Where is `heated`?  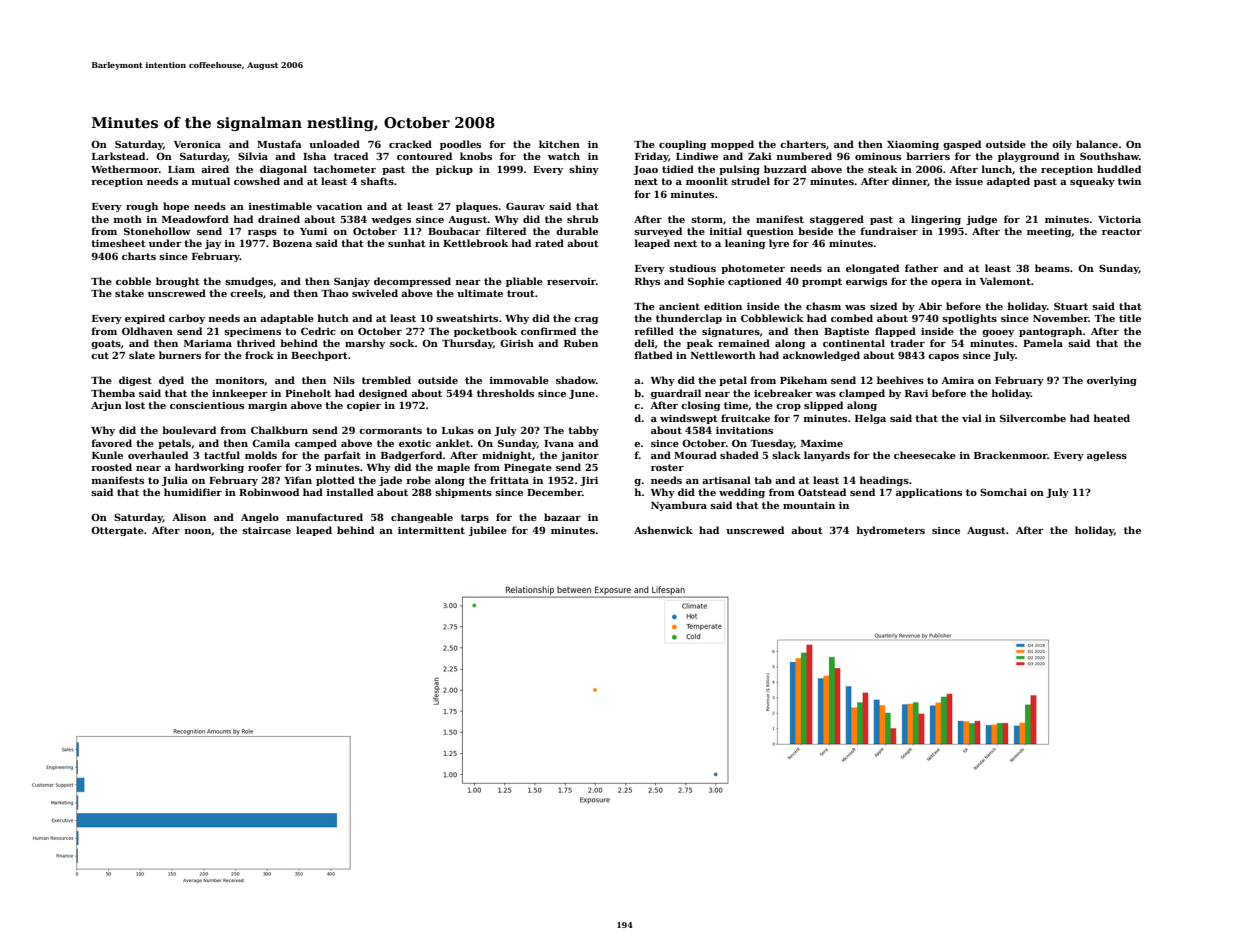 heated is located at coordinates (1112, 418).
